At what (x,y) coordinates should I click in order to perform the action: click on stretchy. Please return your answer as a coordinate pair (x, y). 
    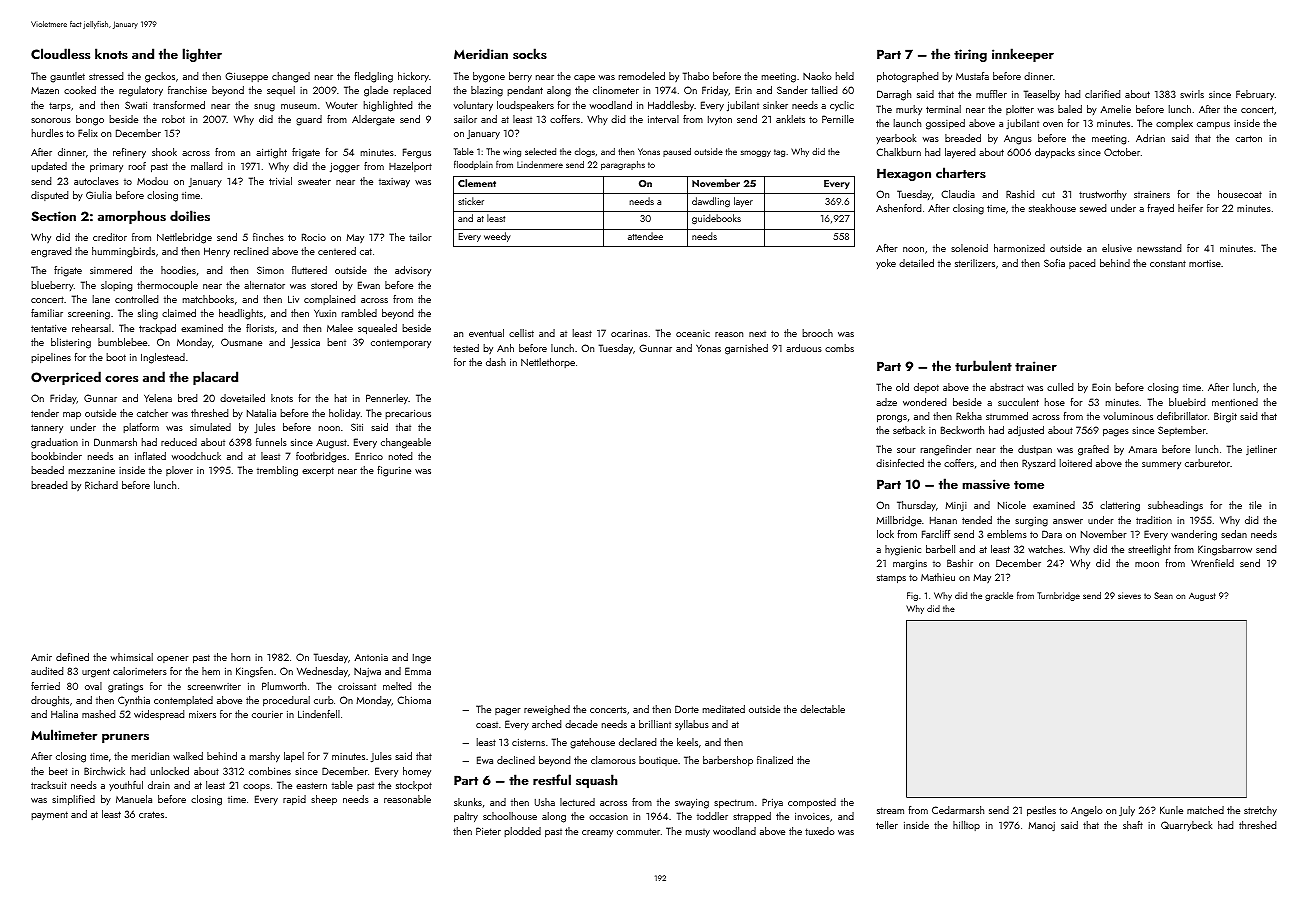
    Looking at the image, I should click on (1260, 811).
